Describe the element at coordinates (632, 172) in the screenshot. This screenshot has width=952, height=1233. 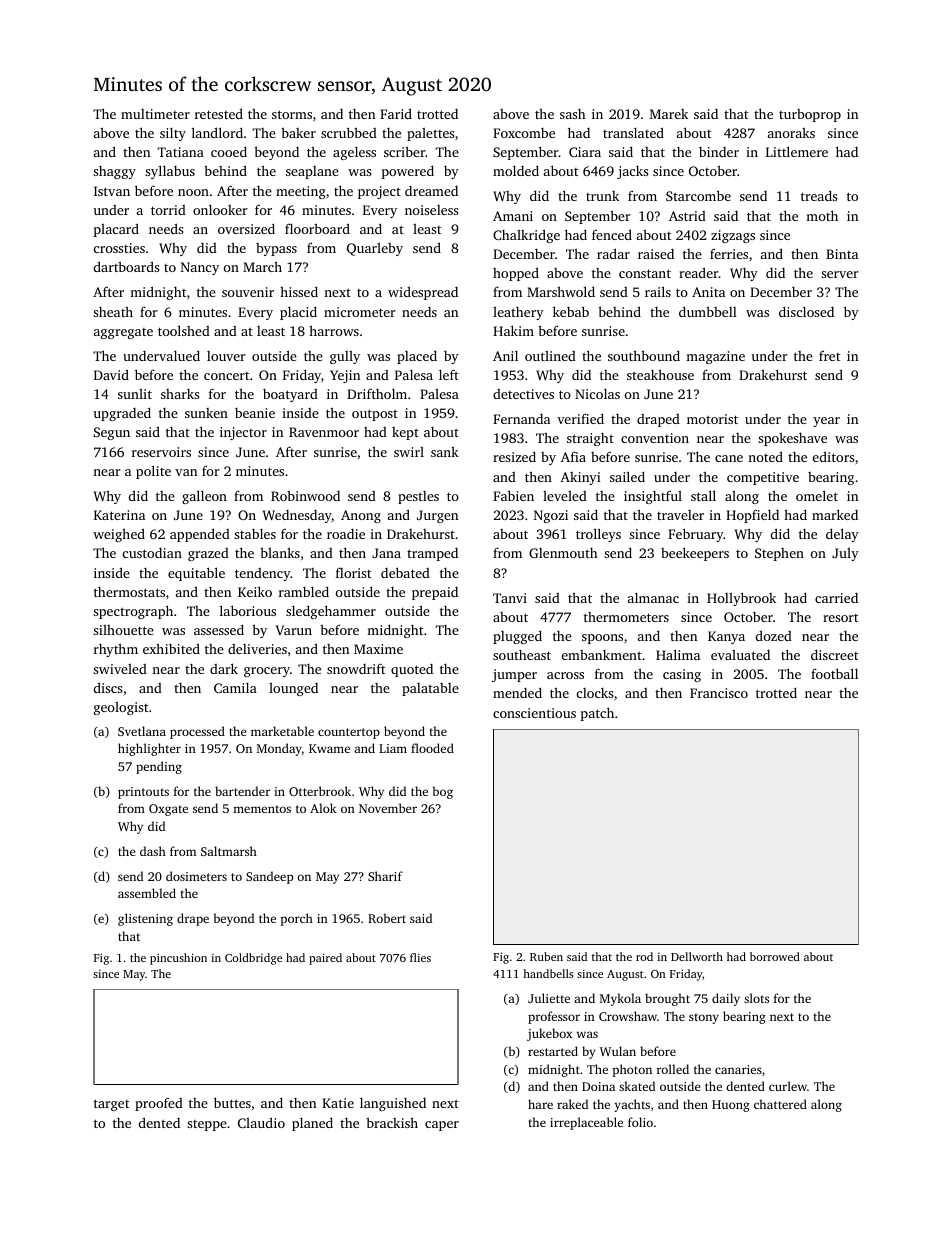
I see `jacks` at that location.
